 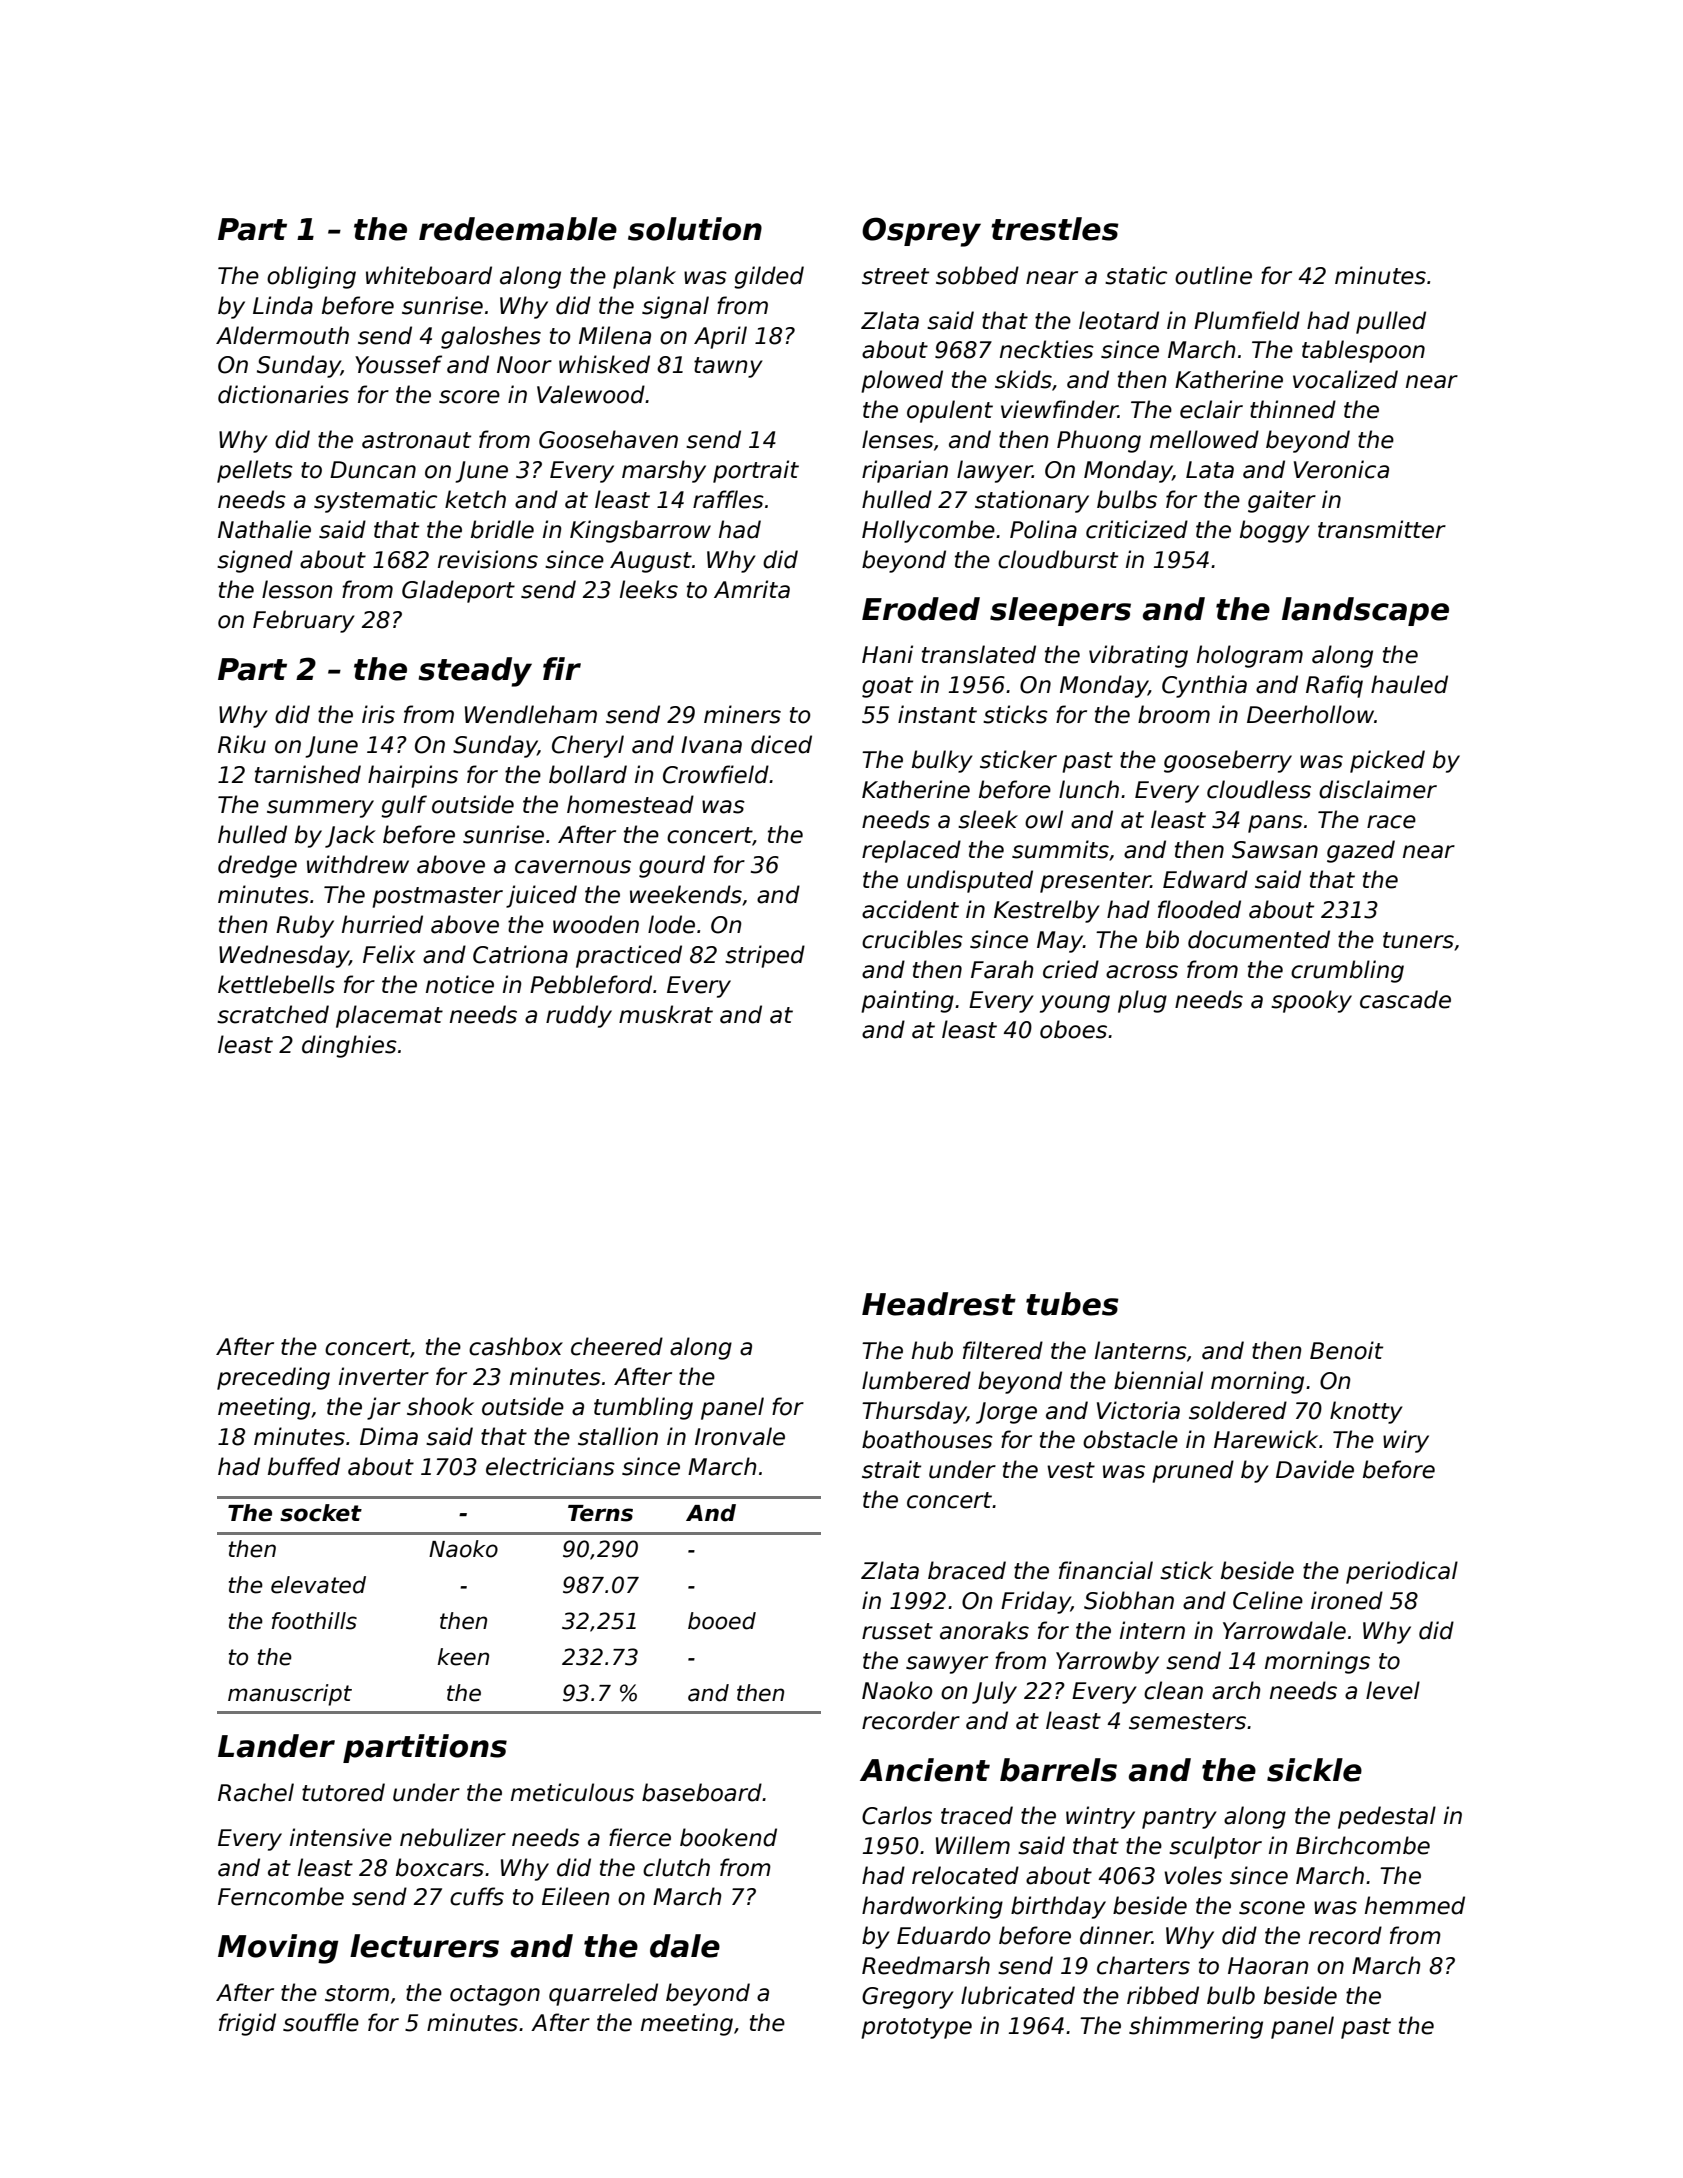 What do you see at coordinates (902, 381) in the screenshot?
I see `plowed` at bounding box center [902, 381].
